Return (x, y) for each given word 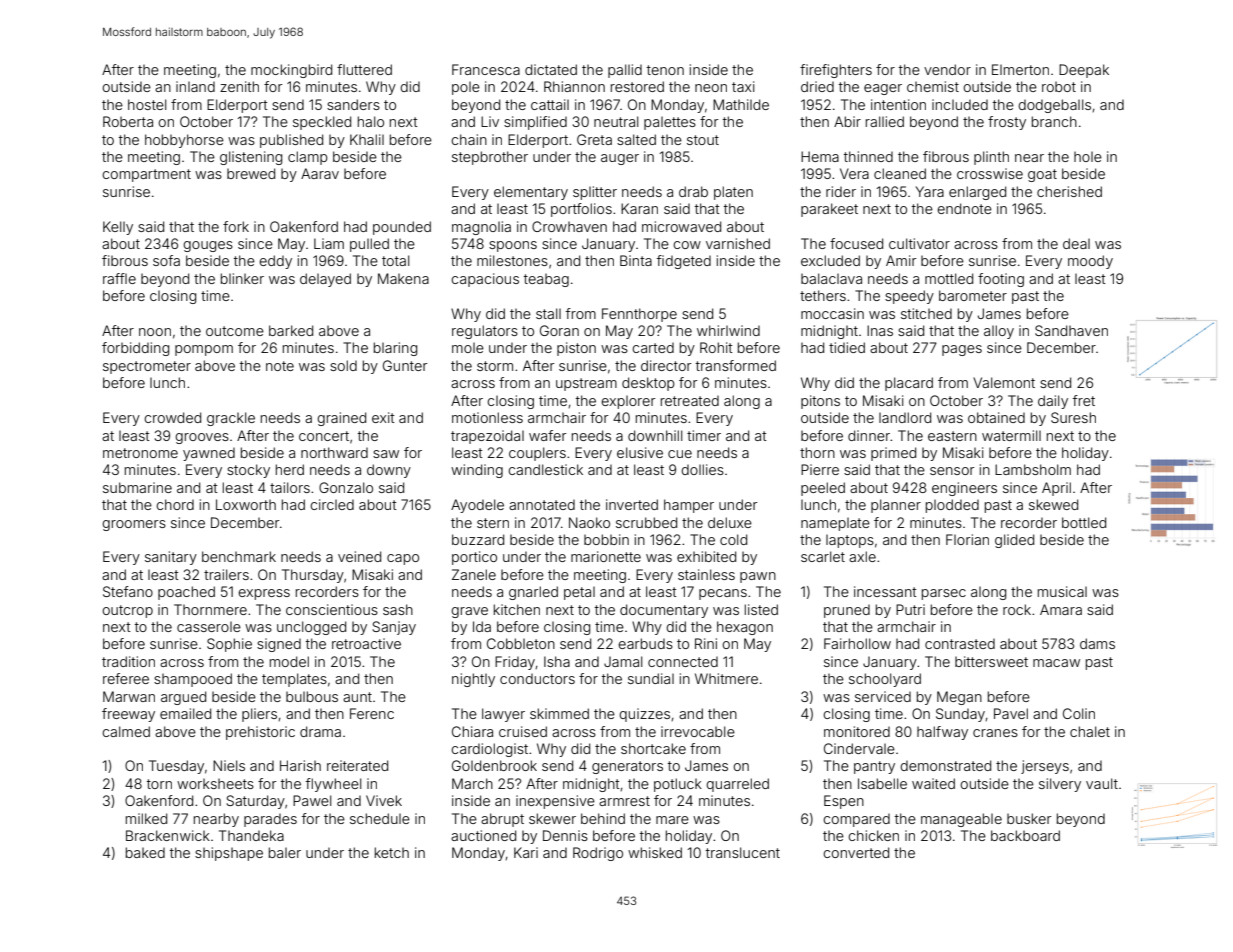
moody (1090, 262)
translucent (743, 852)
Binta (636, 260)
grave (469, 612)
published (291, 141)
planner (896, 506)
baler (285, 852)
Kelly (118, 228)
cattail (550, 104)
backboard (1025, 835)
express (264, 594)
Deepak (1084, 71)
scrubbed (646, 522)
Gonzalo (346, 487)
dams (1097, 643)
